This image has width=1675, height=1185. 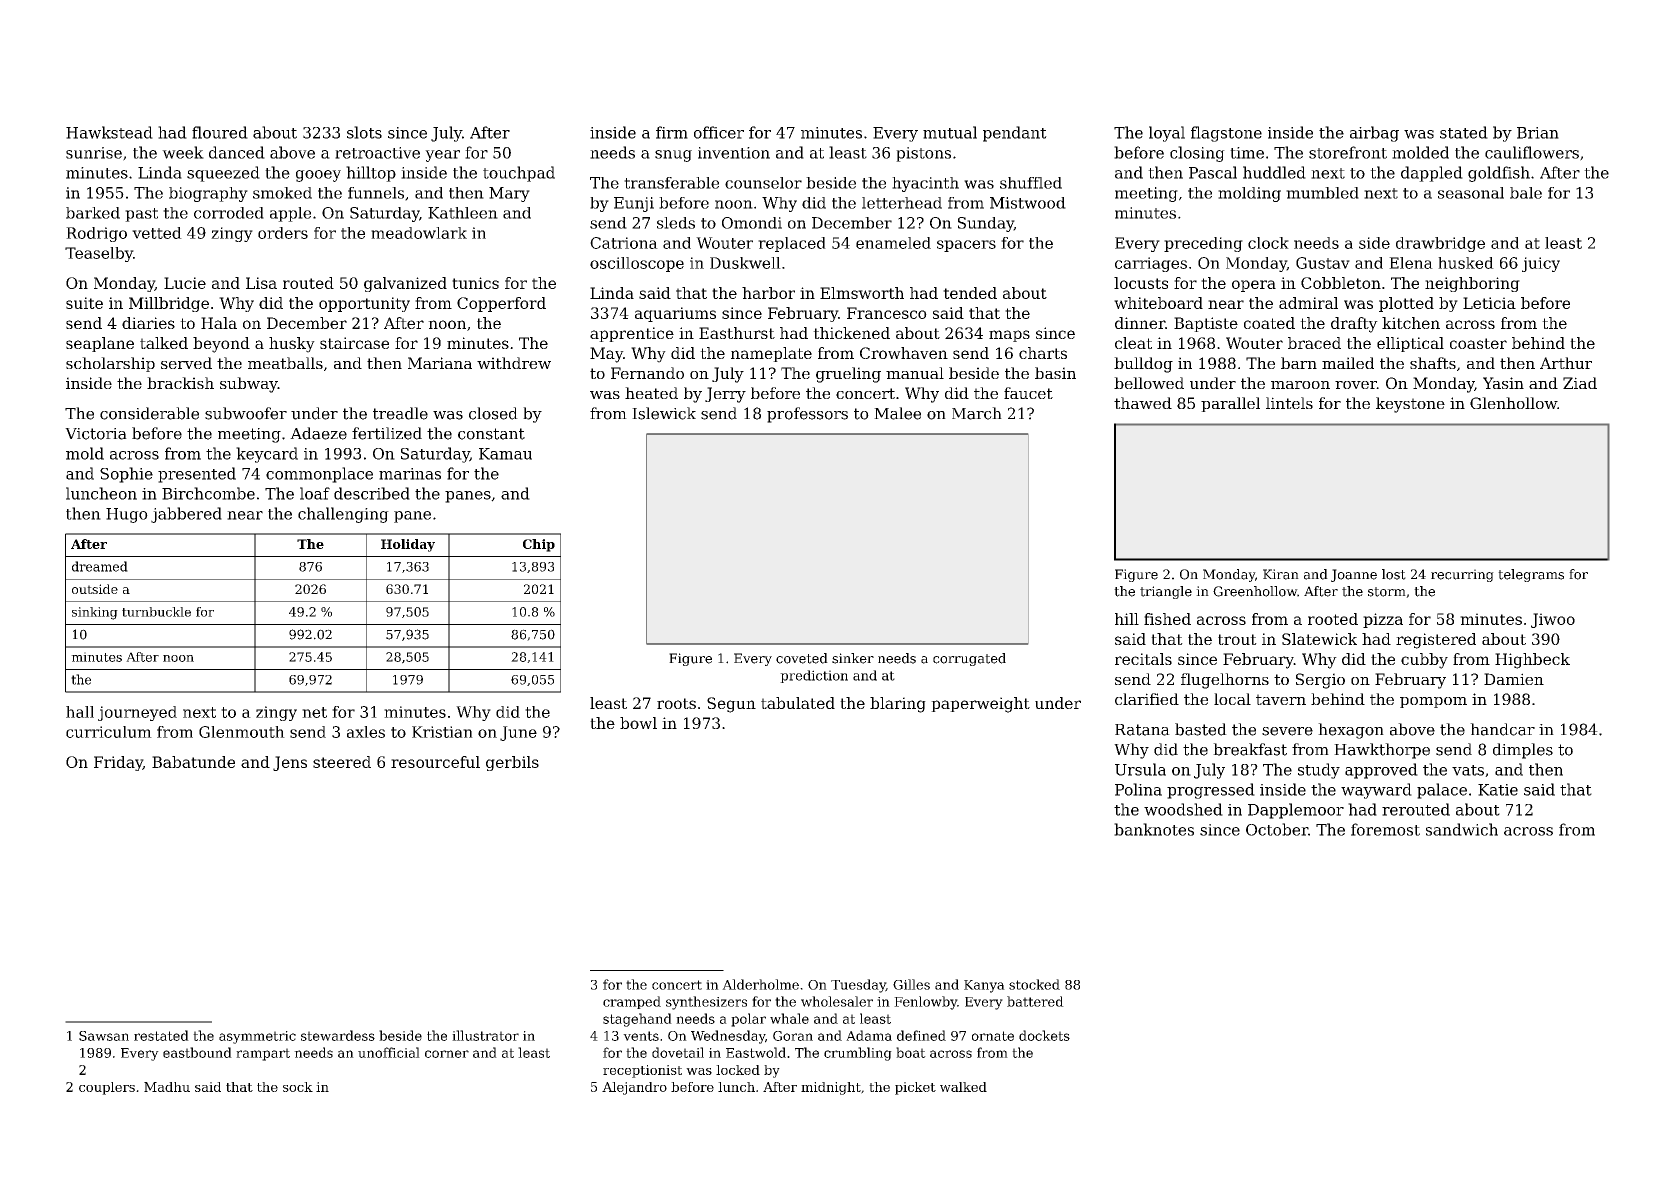 I want to click on dockets, so click(x=1044, y=1035).
